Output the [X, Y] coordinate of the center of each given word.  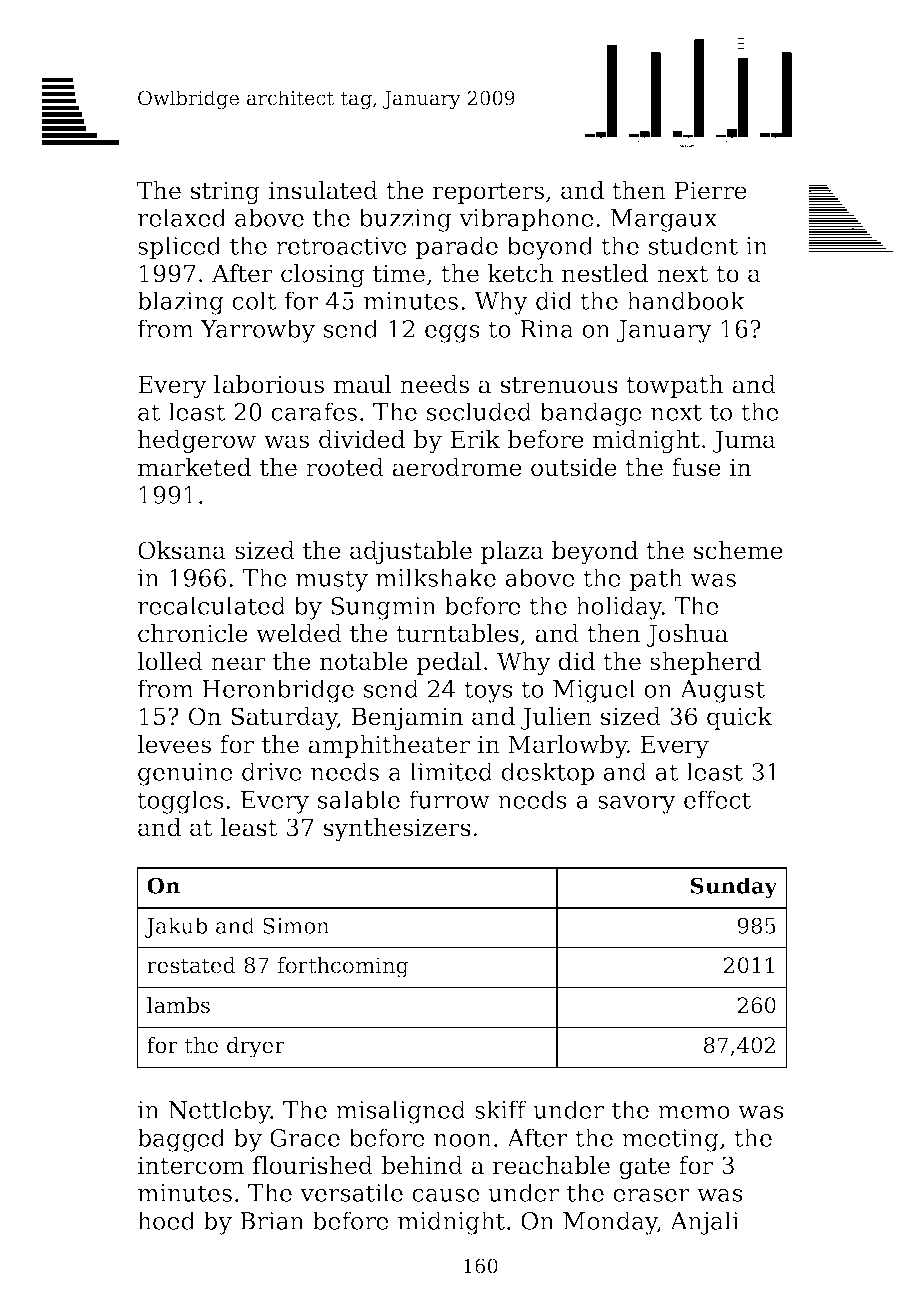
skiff [501, 1109]
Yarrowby [257, 331]
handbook [686, 300]
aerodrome [457, 467]
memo [694, 1112]
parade [456, 248]
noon [463, 1140]
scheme [738, 550]
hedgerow [197, 442]
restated [191, 965]
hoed [166, 1220]
